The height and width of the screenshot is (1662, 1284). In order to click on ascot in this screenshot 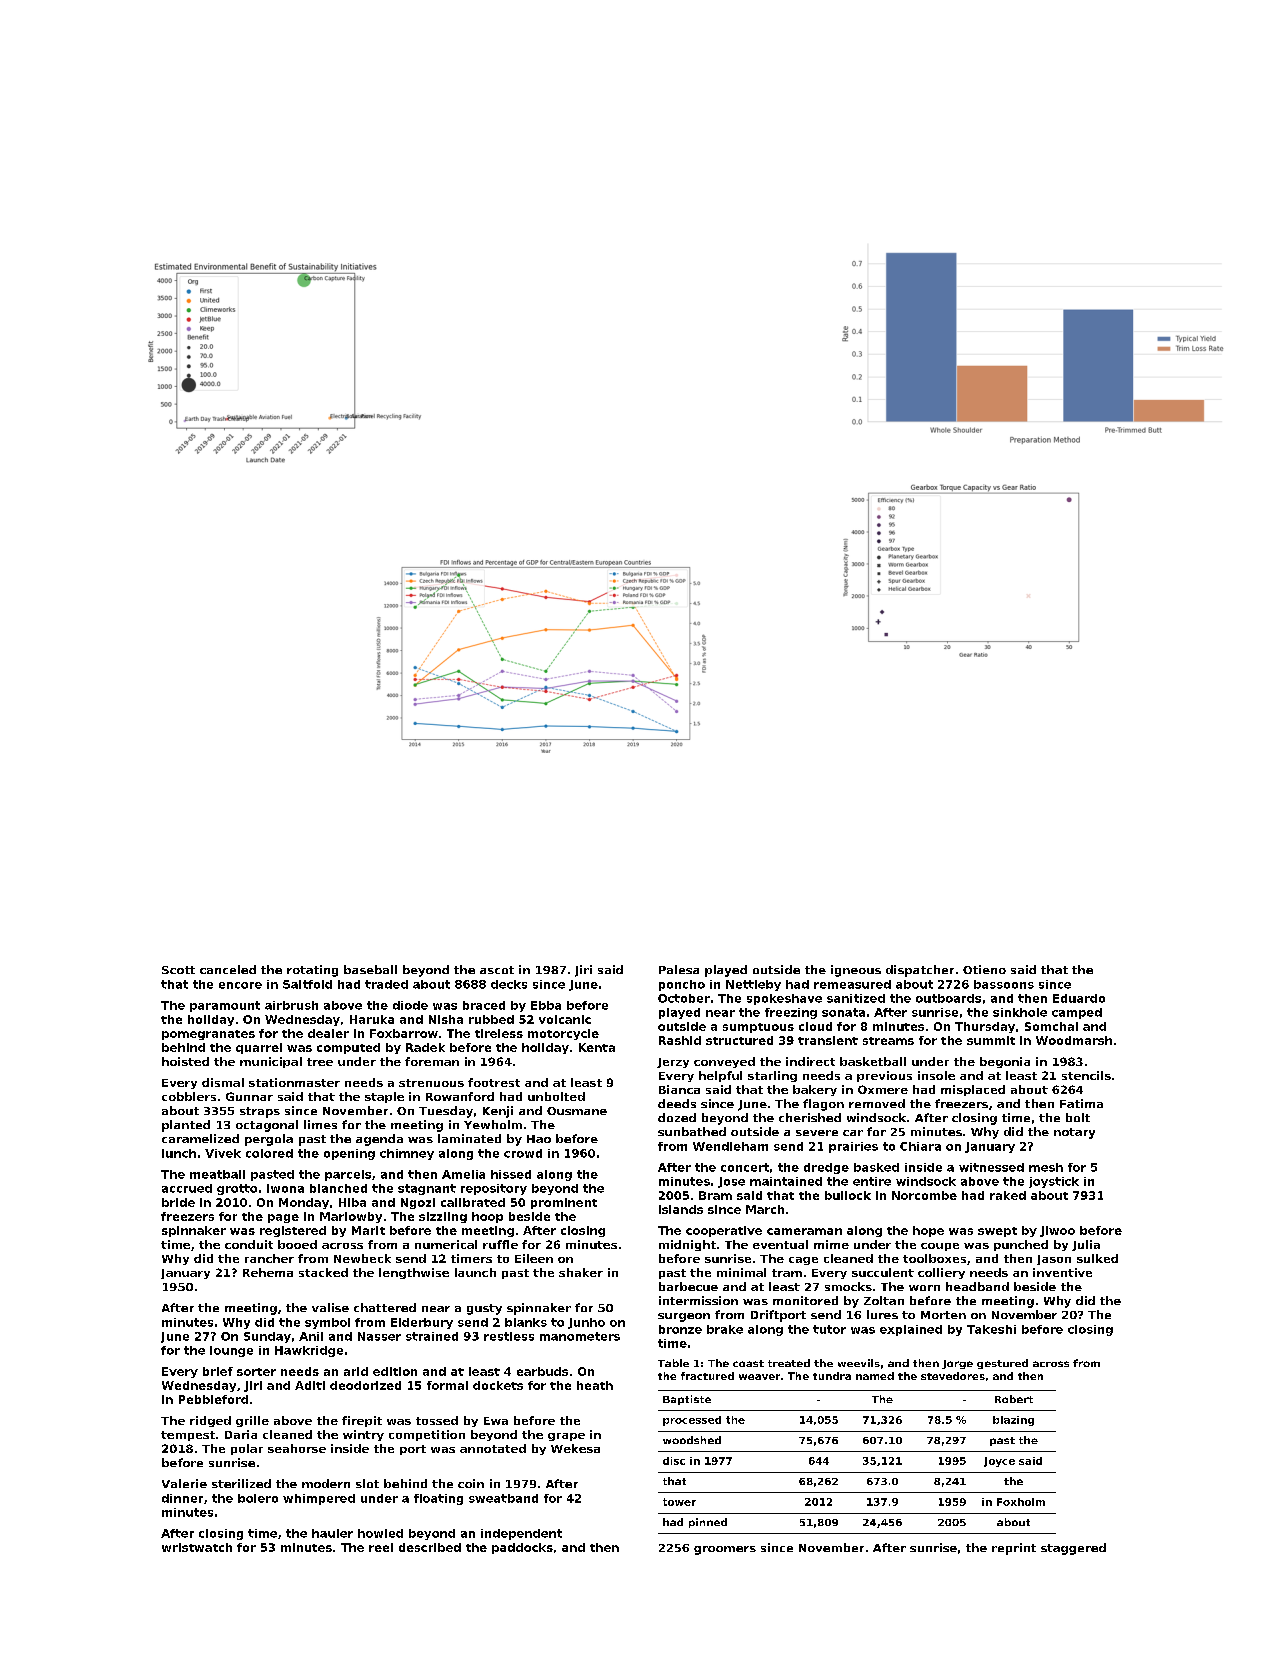, I will do `click(497, 970)`.
